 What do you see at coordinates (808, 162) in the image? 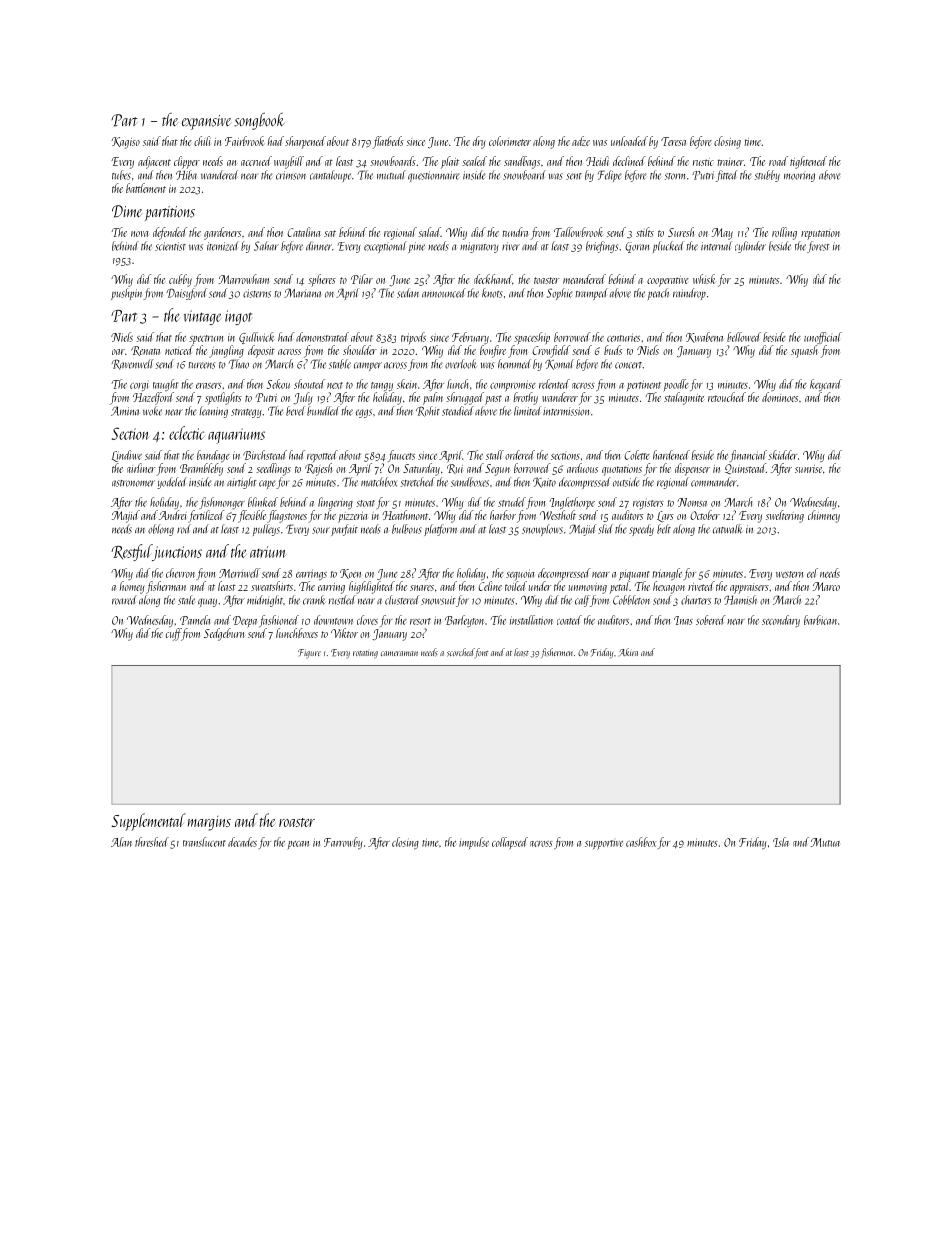
I see `tightened` at bounding box center [808, 162].
